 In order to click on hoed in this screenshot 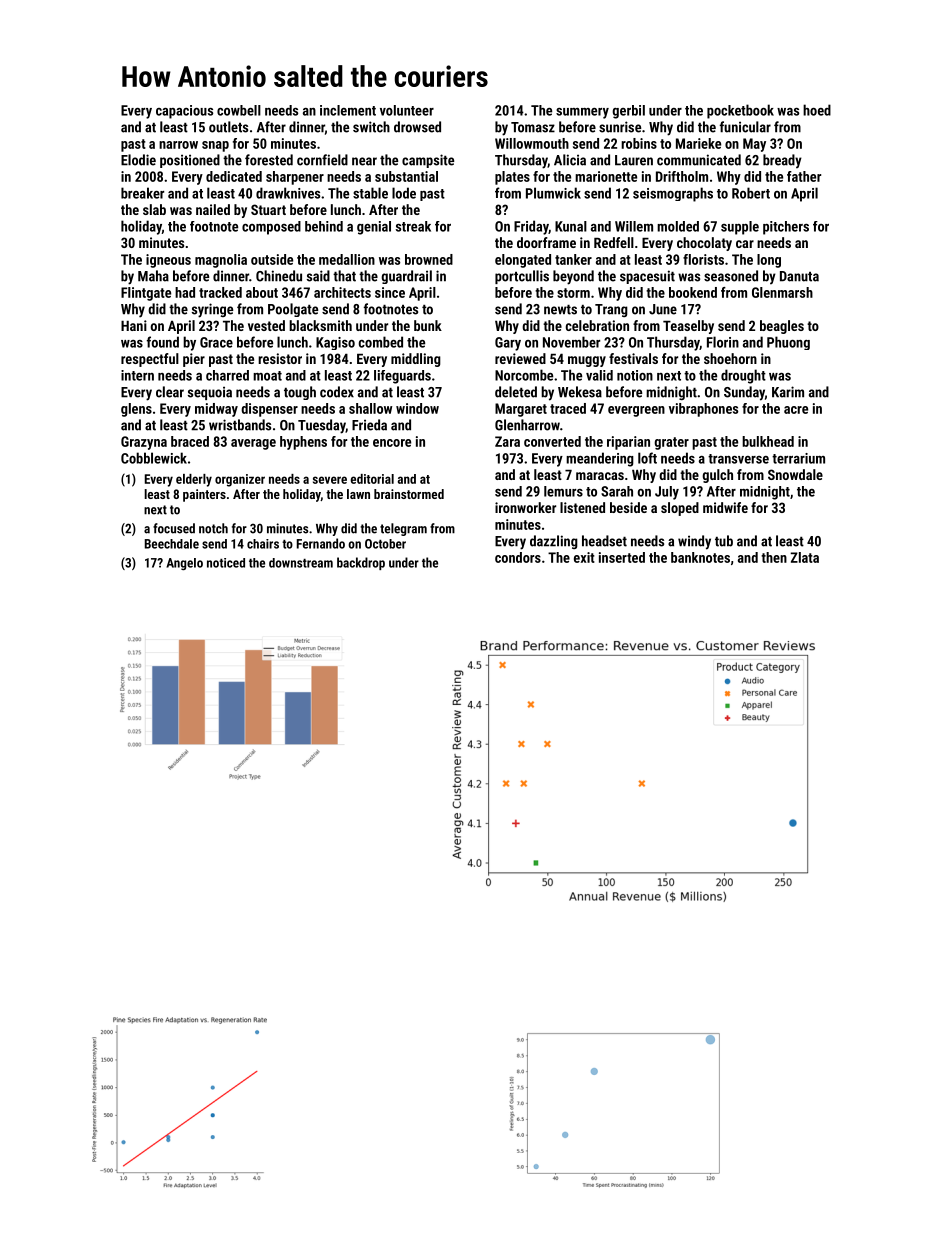, I will do `click(817, 110)`.
